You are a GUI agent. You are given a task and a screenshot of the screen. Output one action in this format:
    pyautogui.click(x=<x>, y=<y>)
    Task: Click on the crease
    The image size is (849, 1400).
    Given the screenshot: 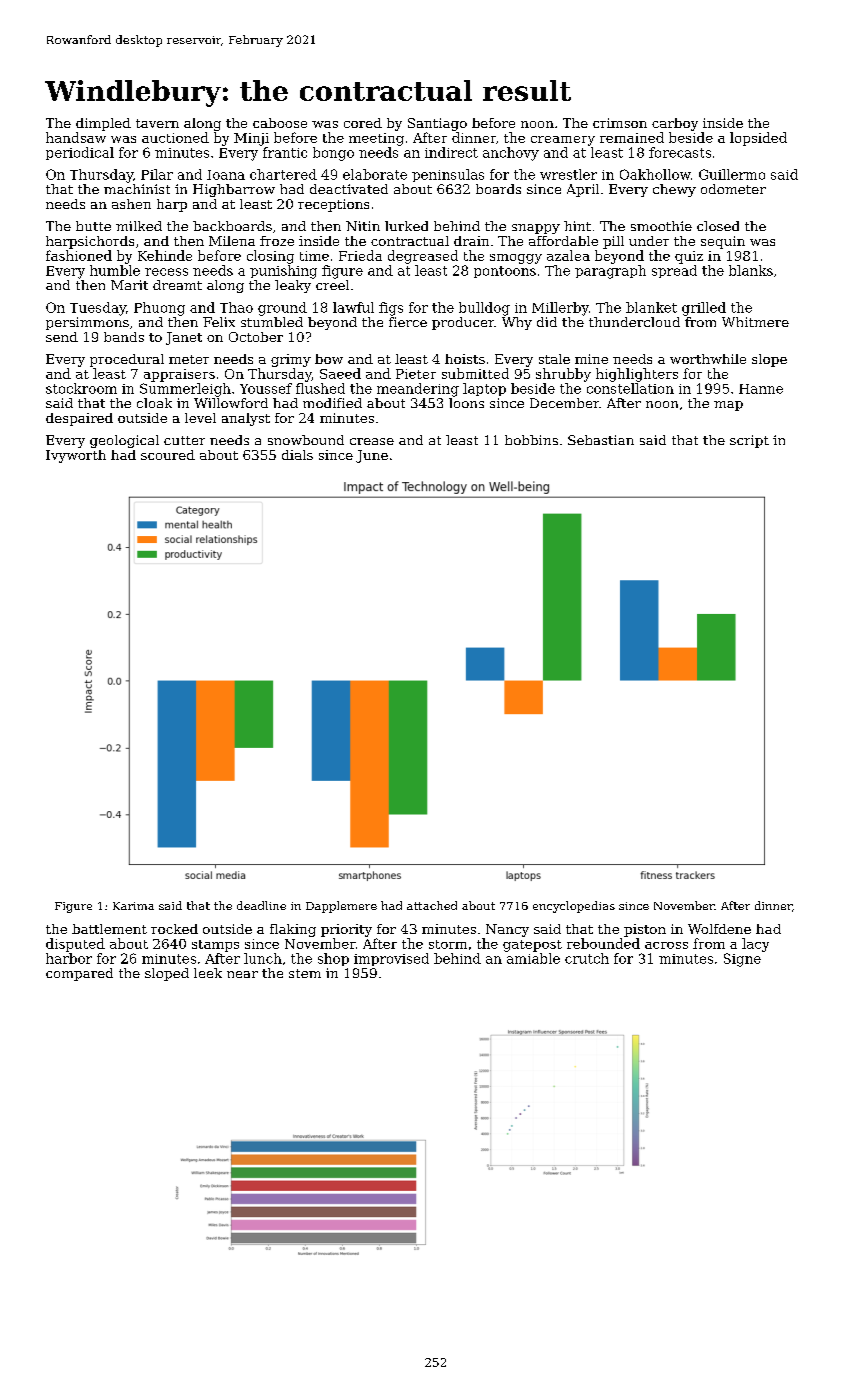 What is the action you would take?
    pyautogui.click(x=372, y=441)
